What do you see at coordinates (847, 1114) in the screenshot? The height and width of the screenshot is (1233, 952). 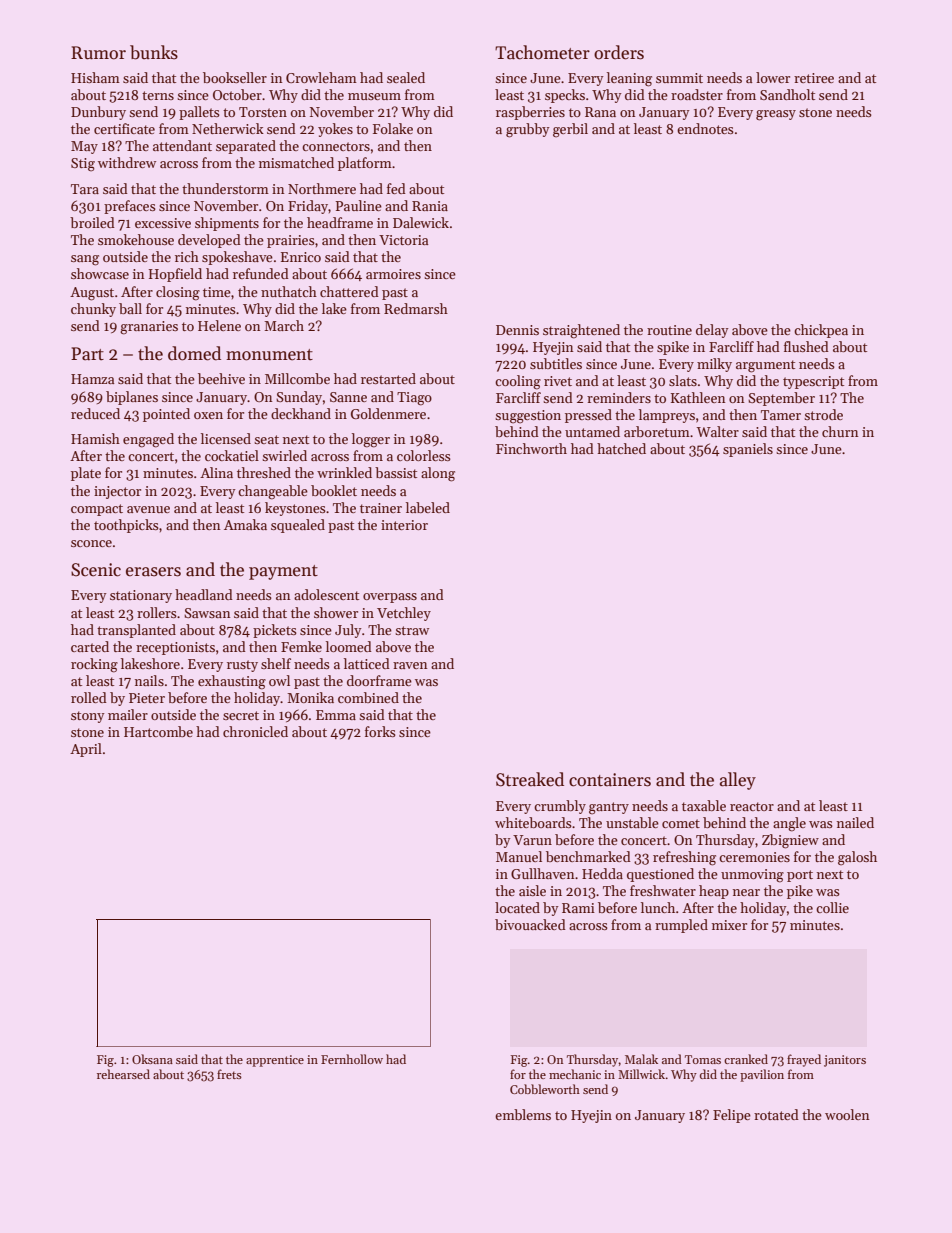 I see `woolen` at bounding box center [847, 1114].
